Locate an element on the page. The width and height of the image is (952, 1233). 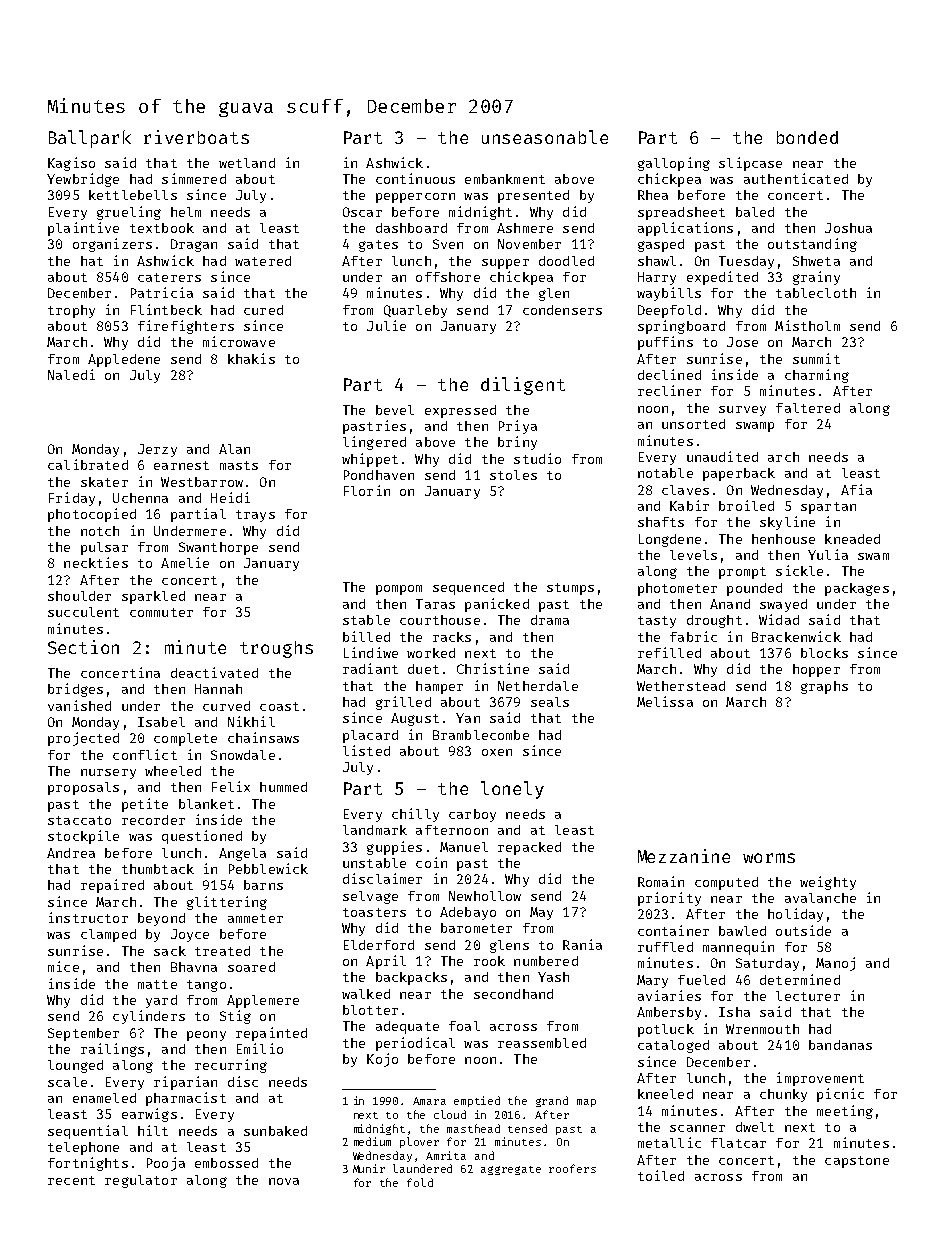
Oscar is located at coordinates (362, 212).
